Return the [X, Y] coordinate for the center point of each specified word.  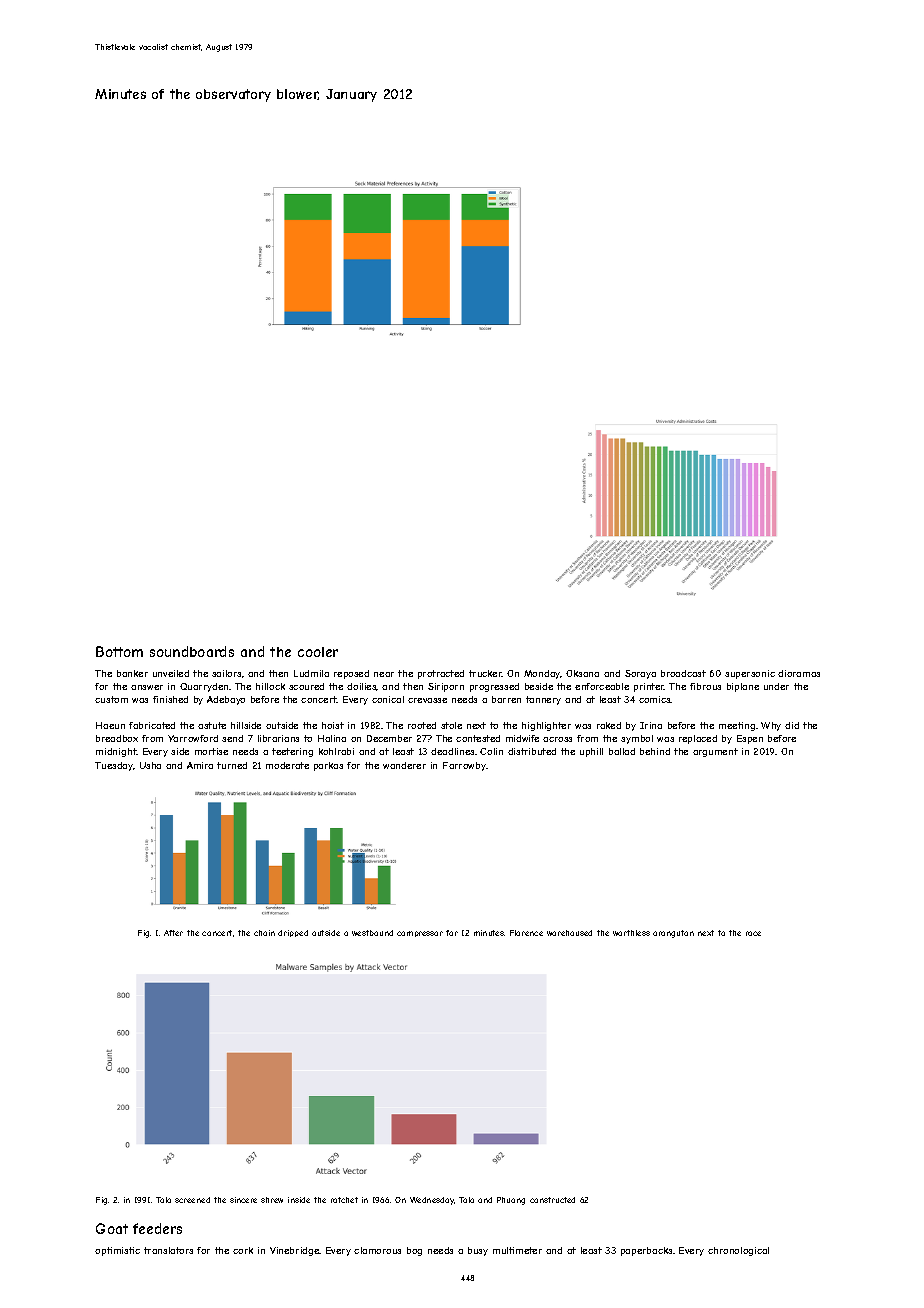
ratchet [344, 1200]
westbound [372, 933]
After [173, 933]
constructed [552, 1200]
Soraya [640, 674]
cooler [318, 652]
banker [132, 673]
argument [715, 752]
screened [192, 1200]
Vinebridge [295, 1251]
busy [478, 1251]
